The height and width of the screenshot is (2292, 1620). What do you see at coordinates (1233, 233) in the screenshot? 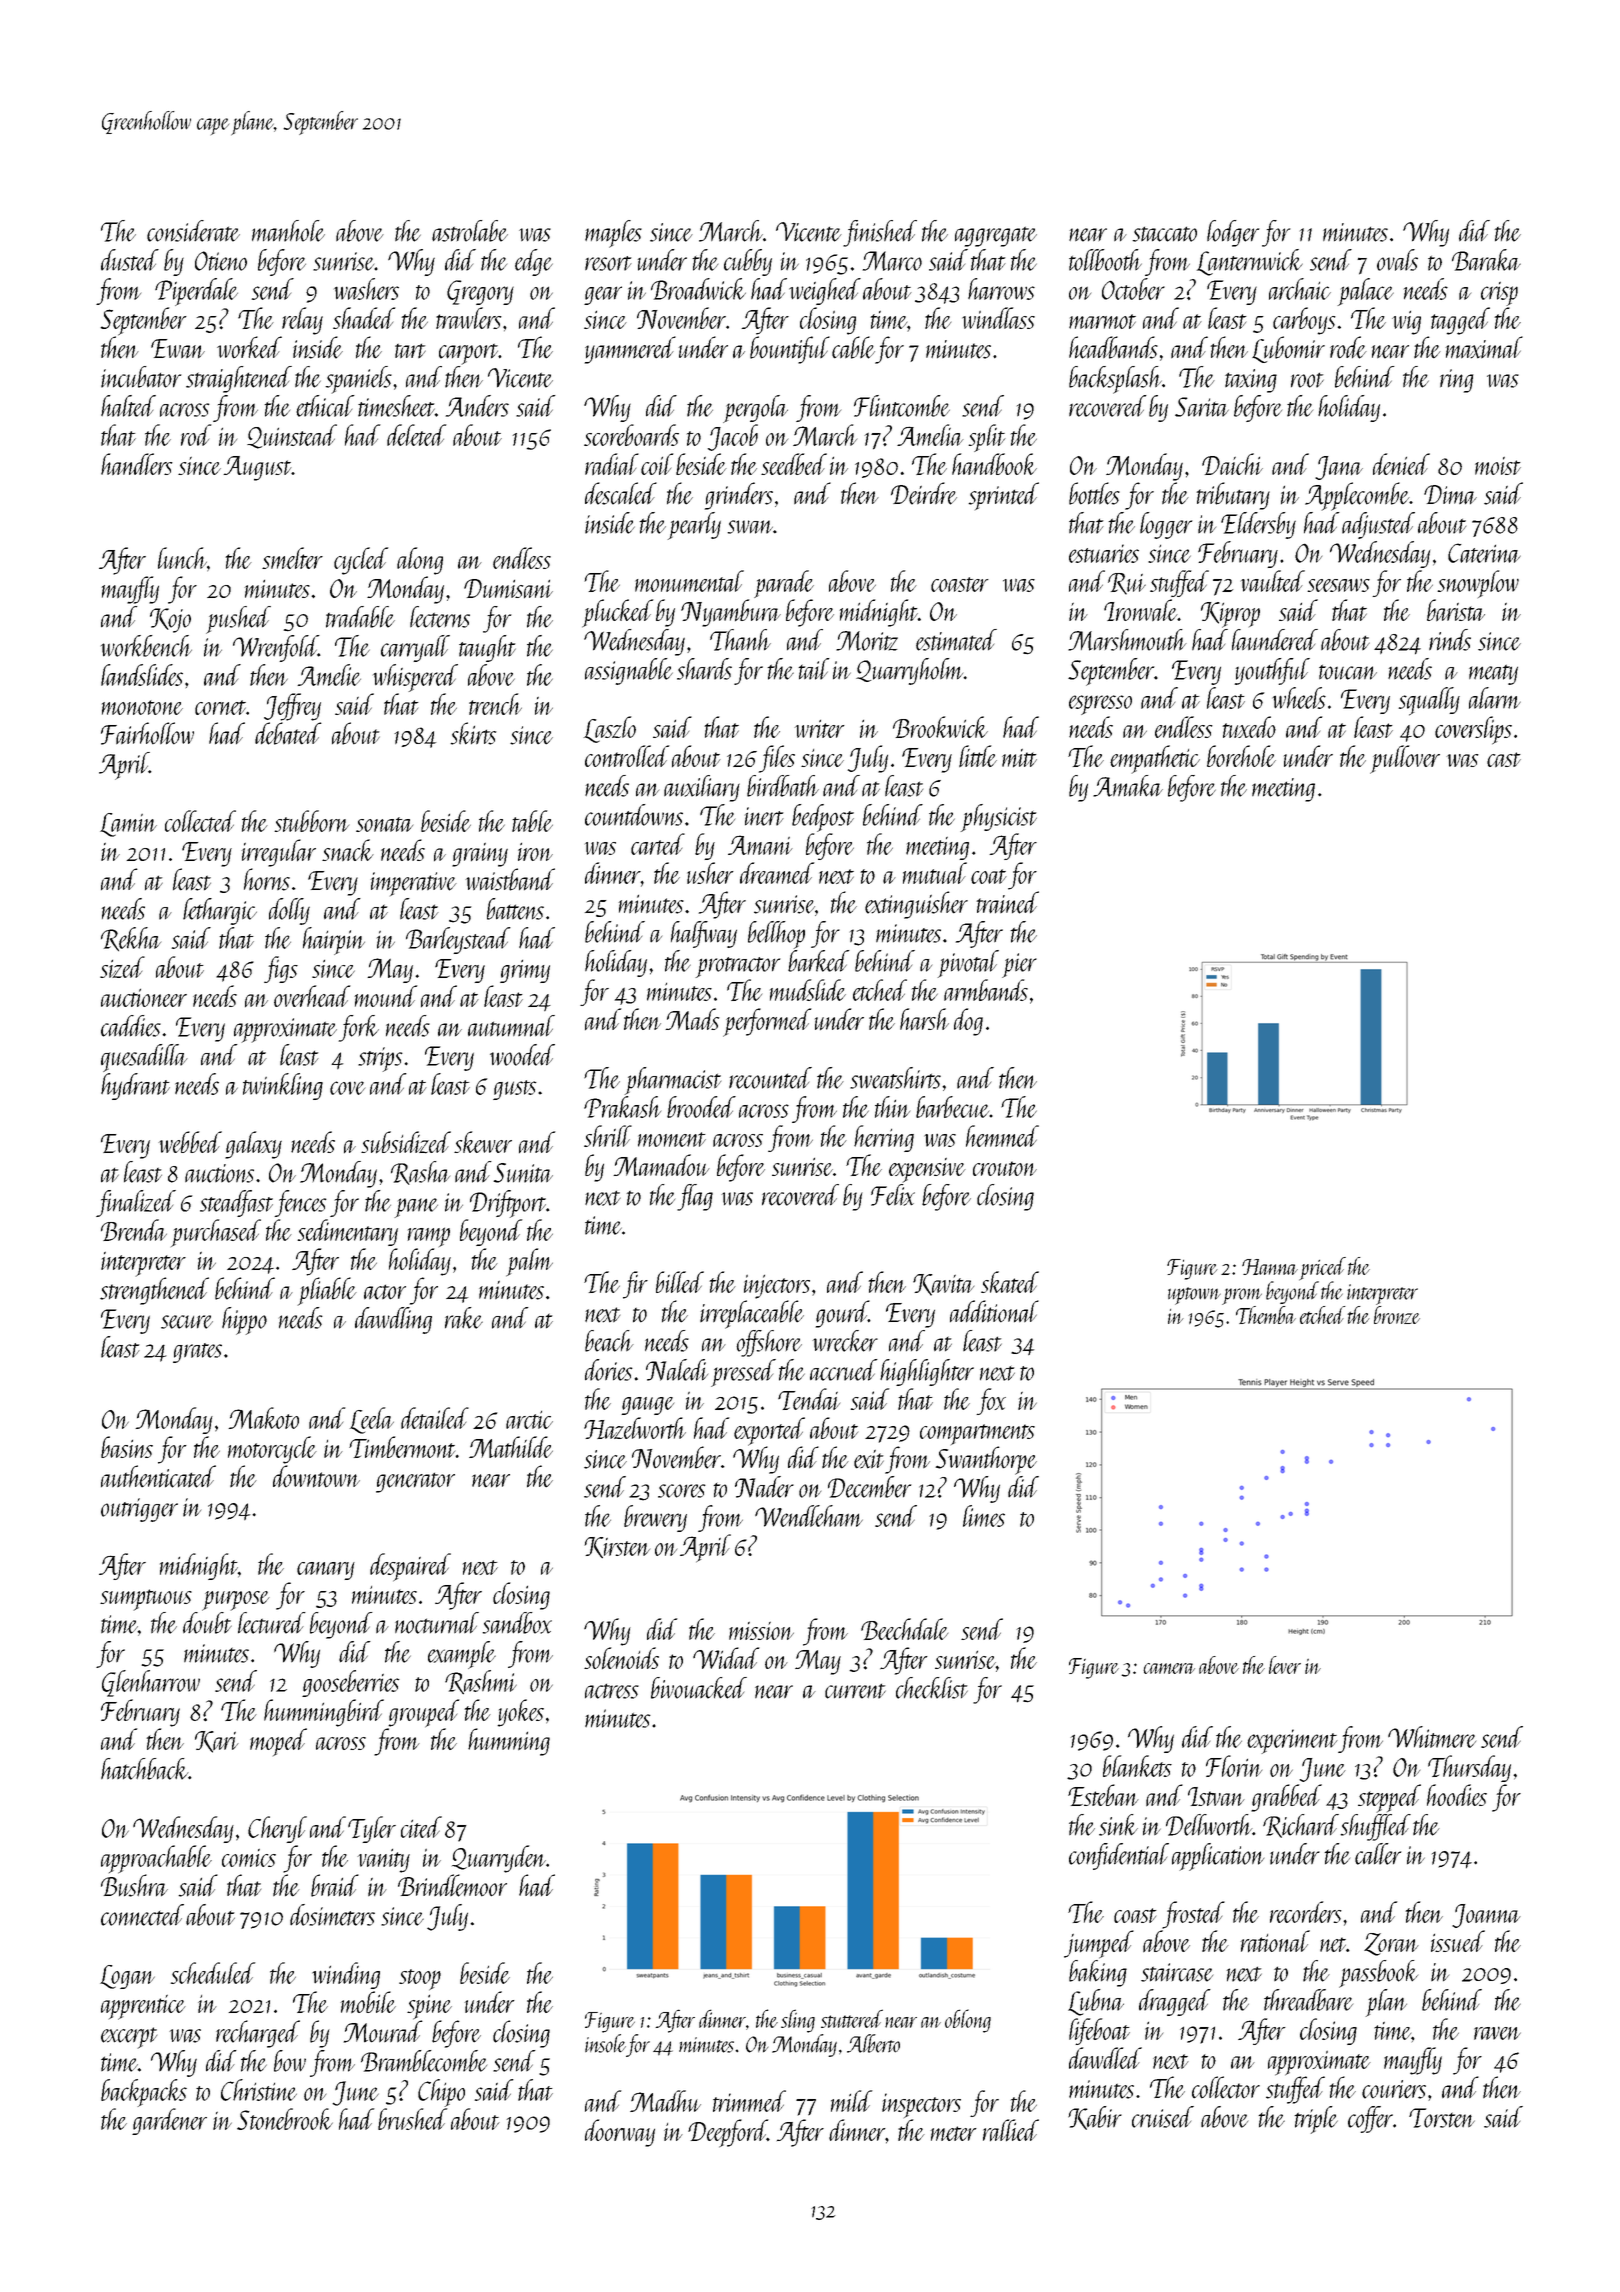
I see `lodger` at bounding box center [1233, 233].
